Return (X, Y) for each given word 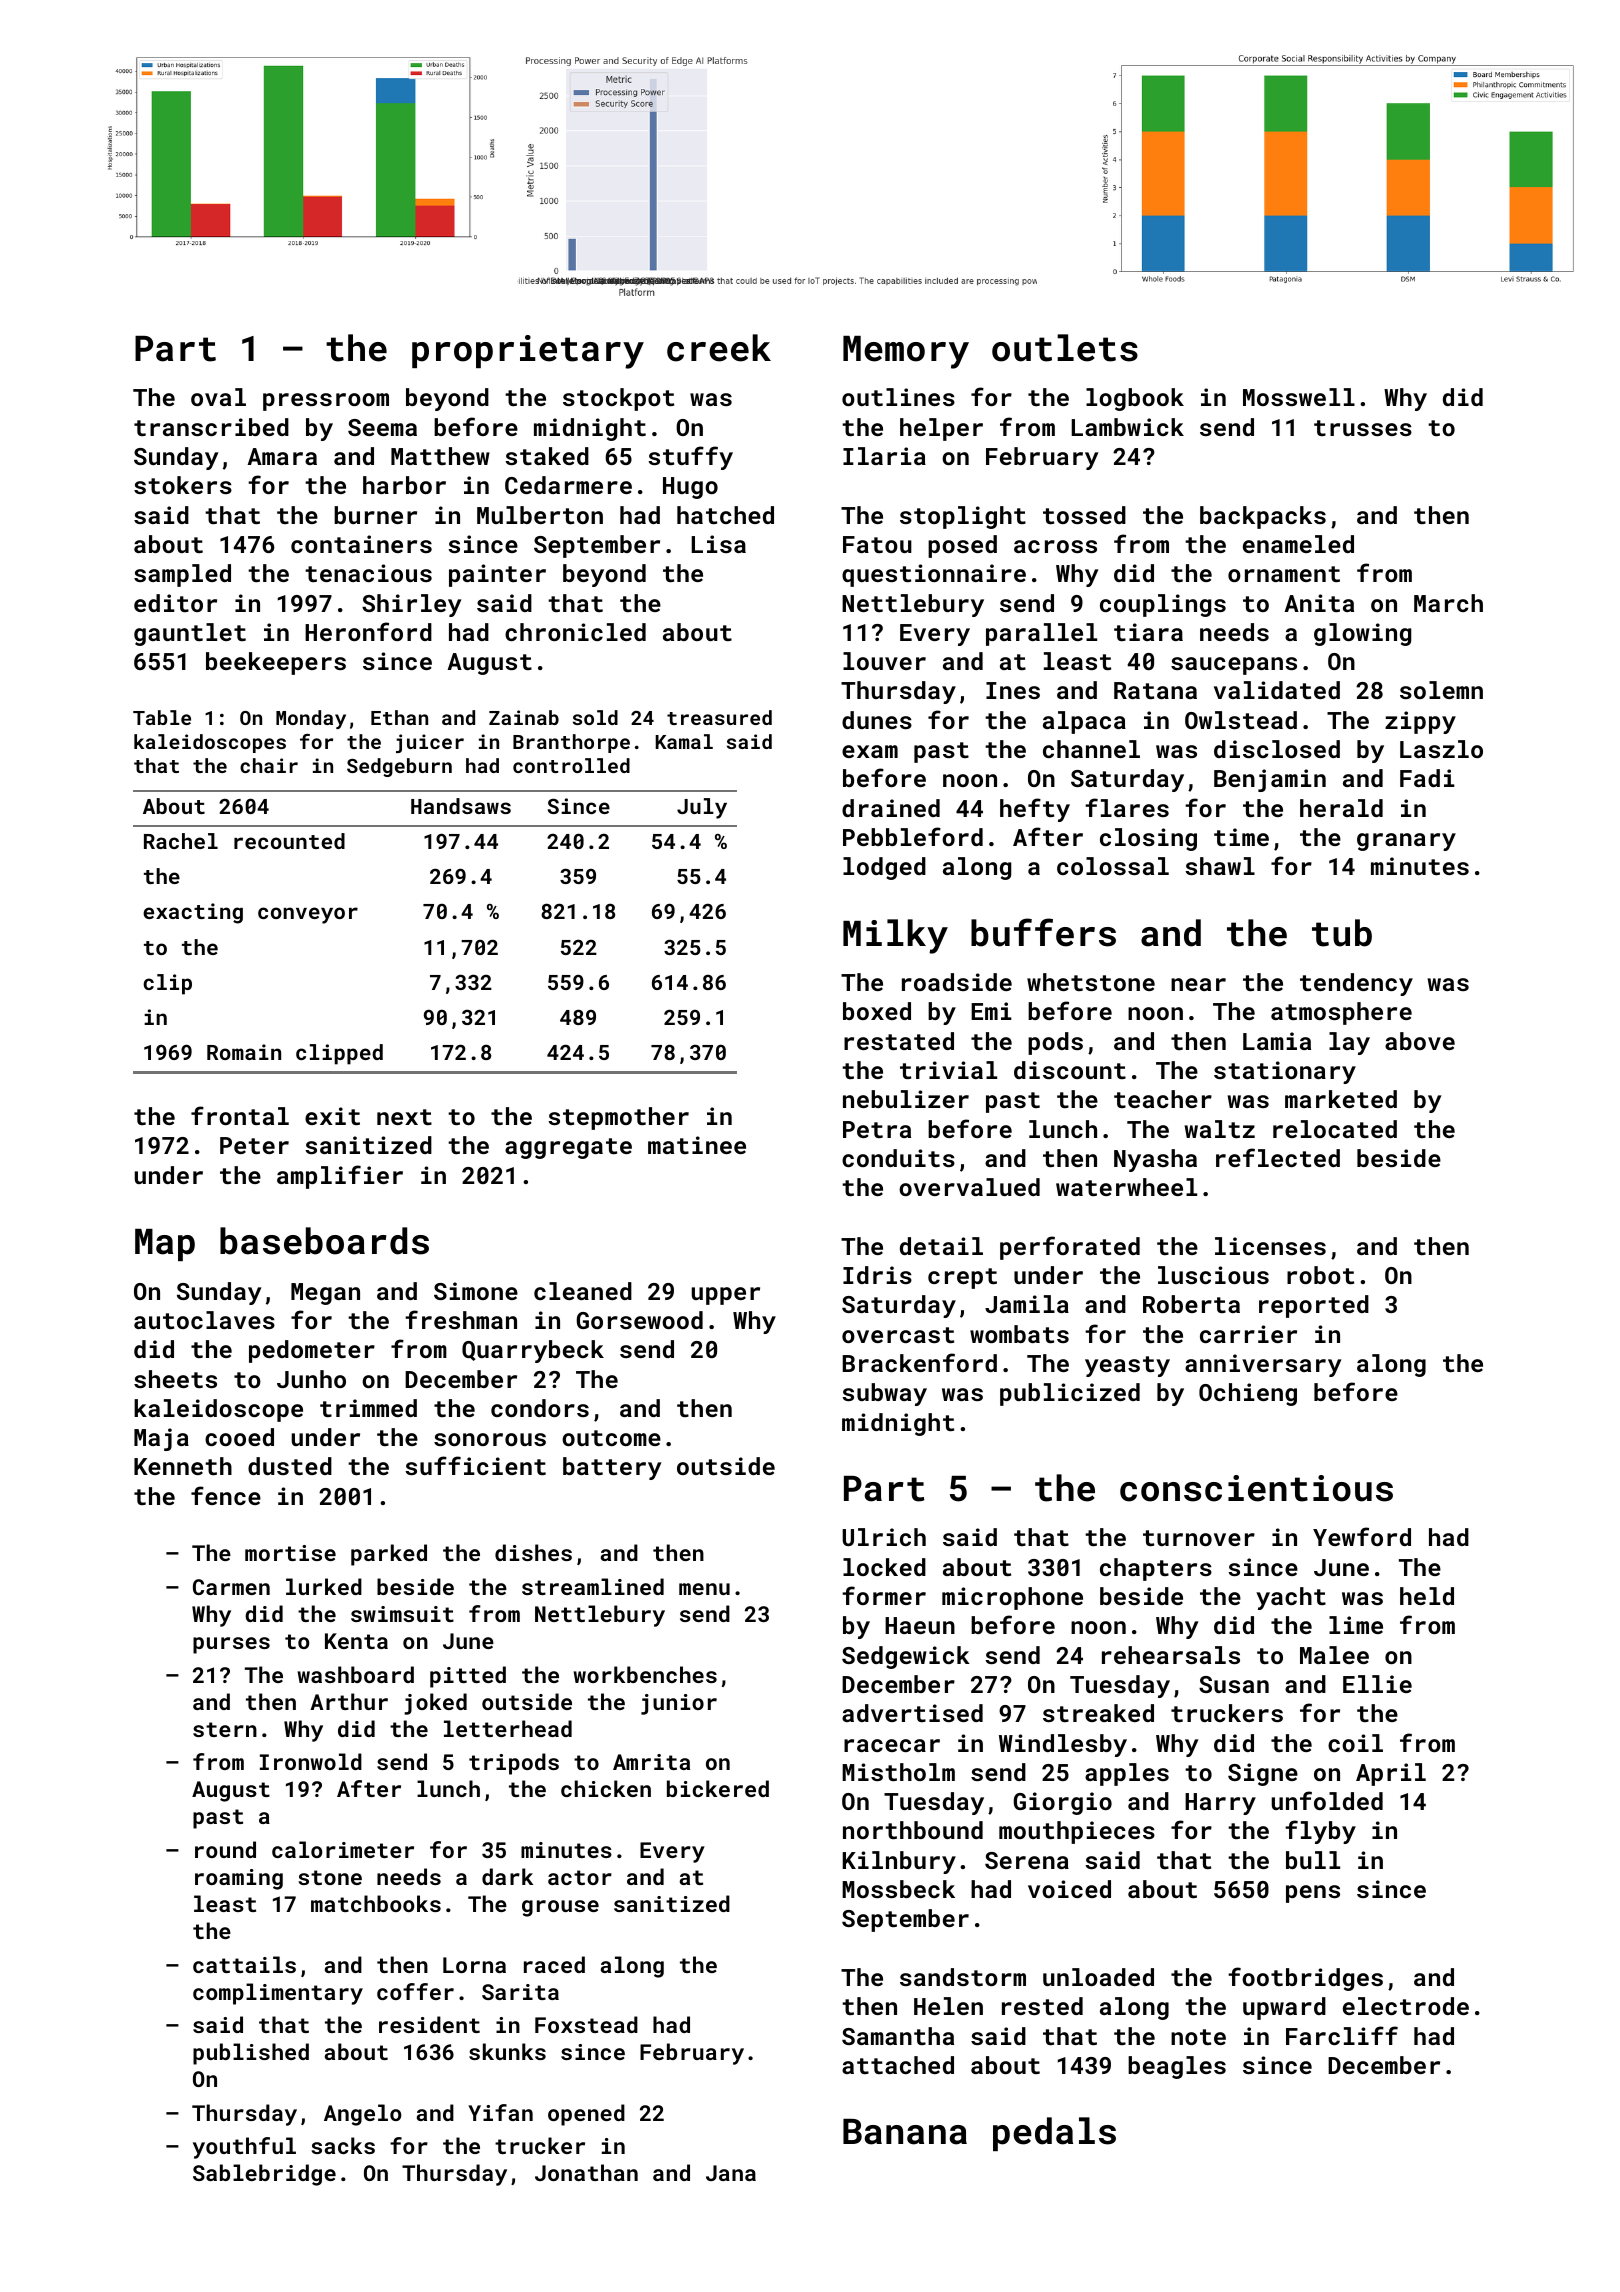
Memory (906, 352)
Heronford (368, 631)
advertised (912, 1713)
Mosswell (1299, 397)
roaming (239, 1879)
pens (1313, 1894)
